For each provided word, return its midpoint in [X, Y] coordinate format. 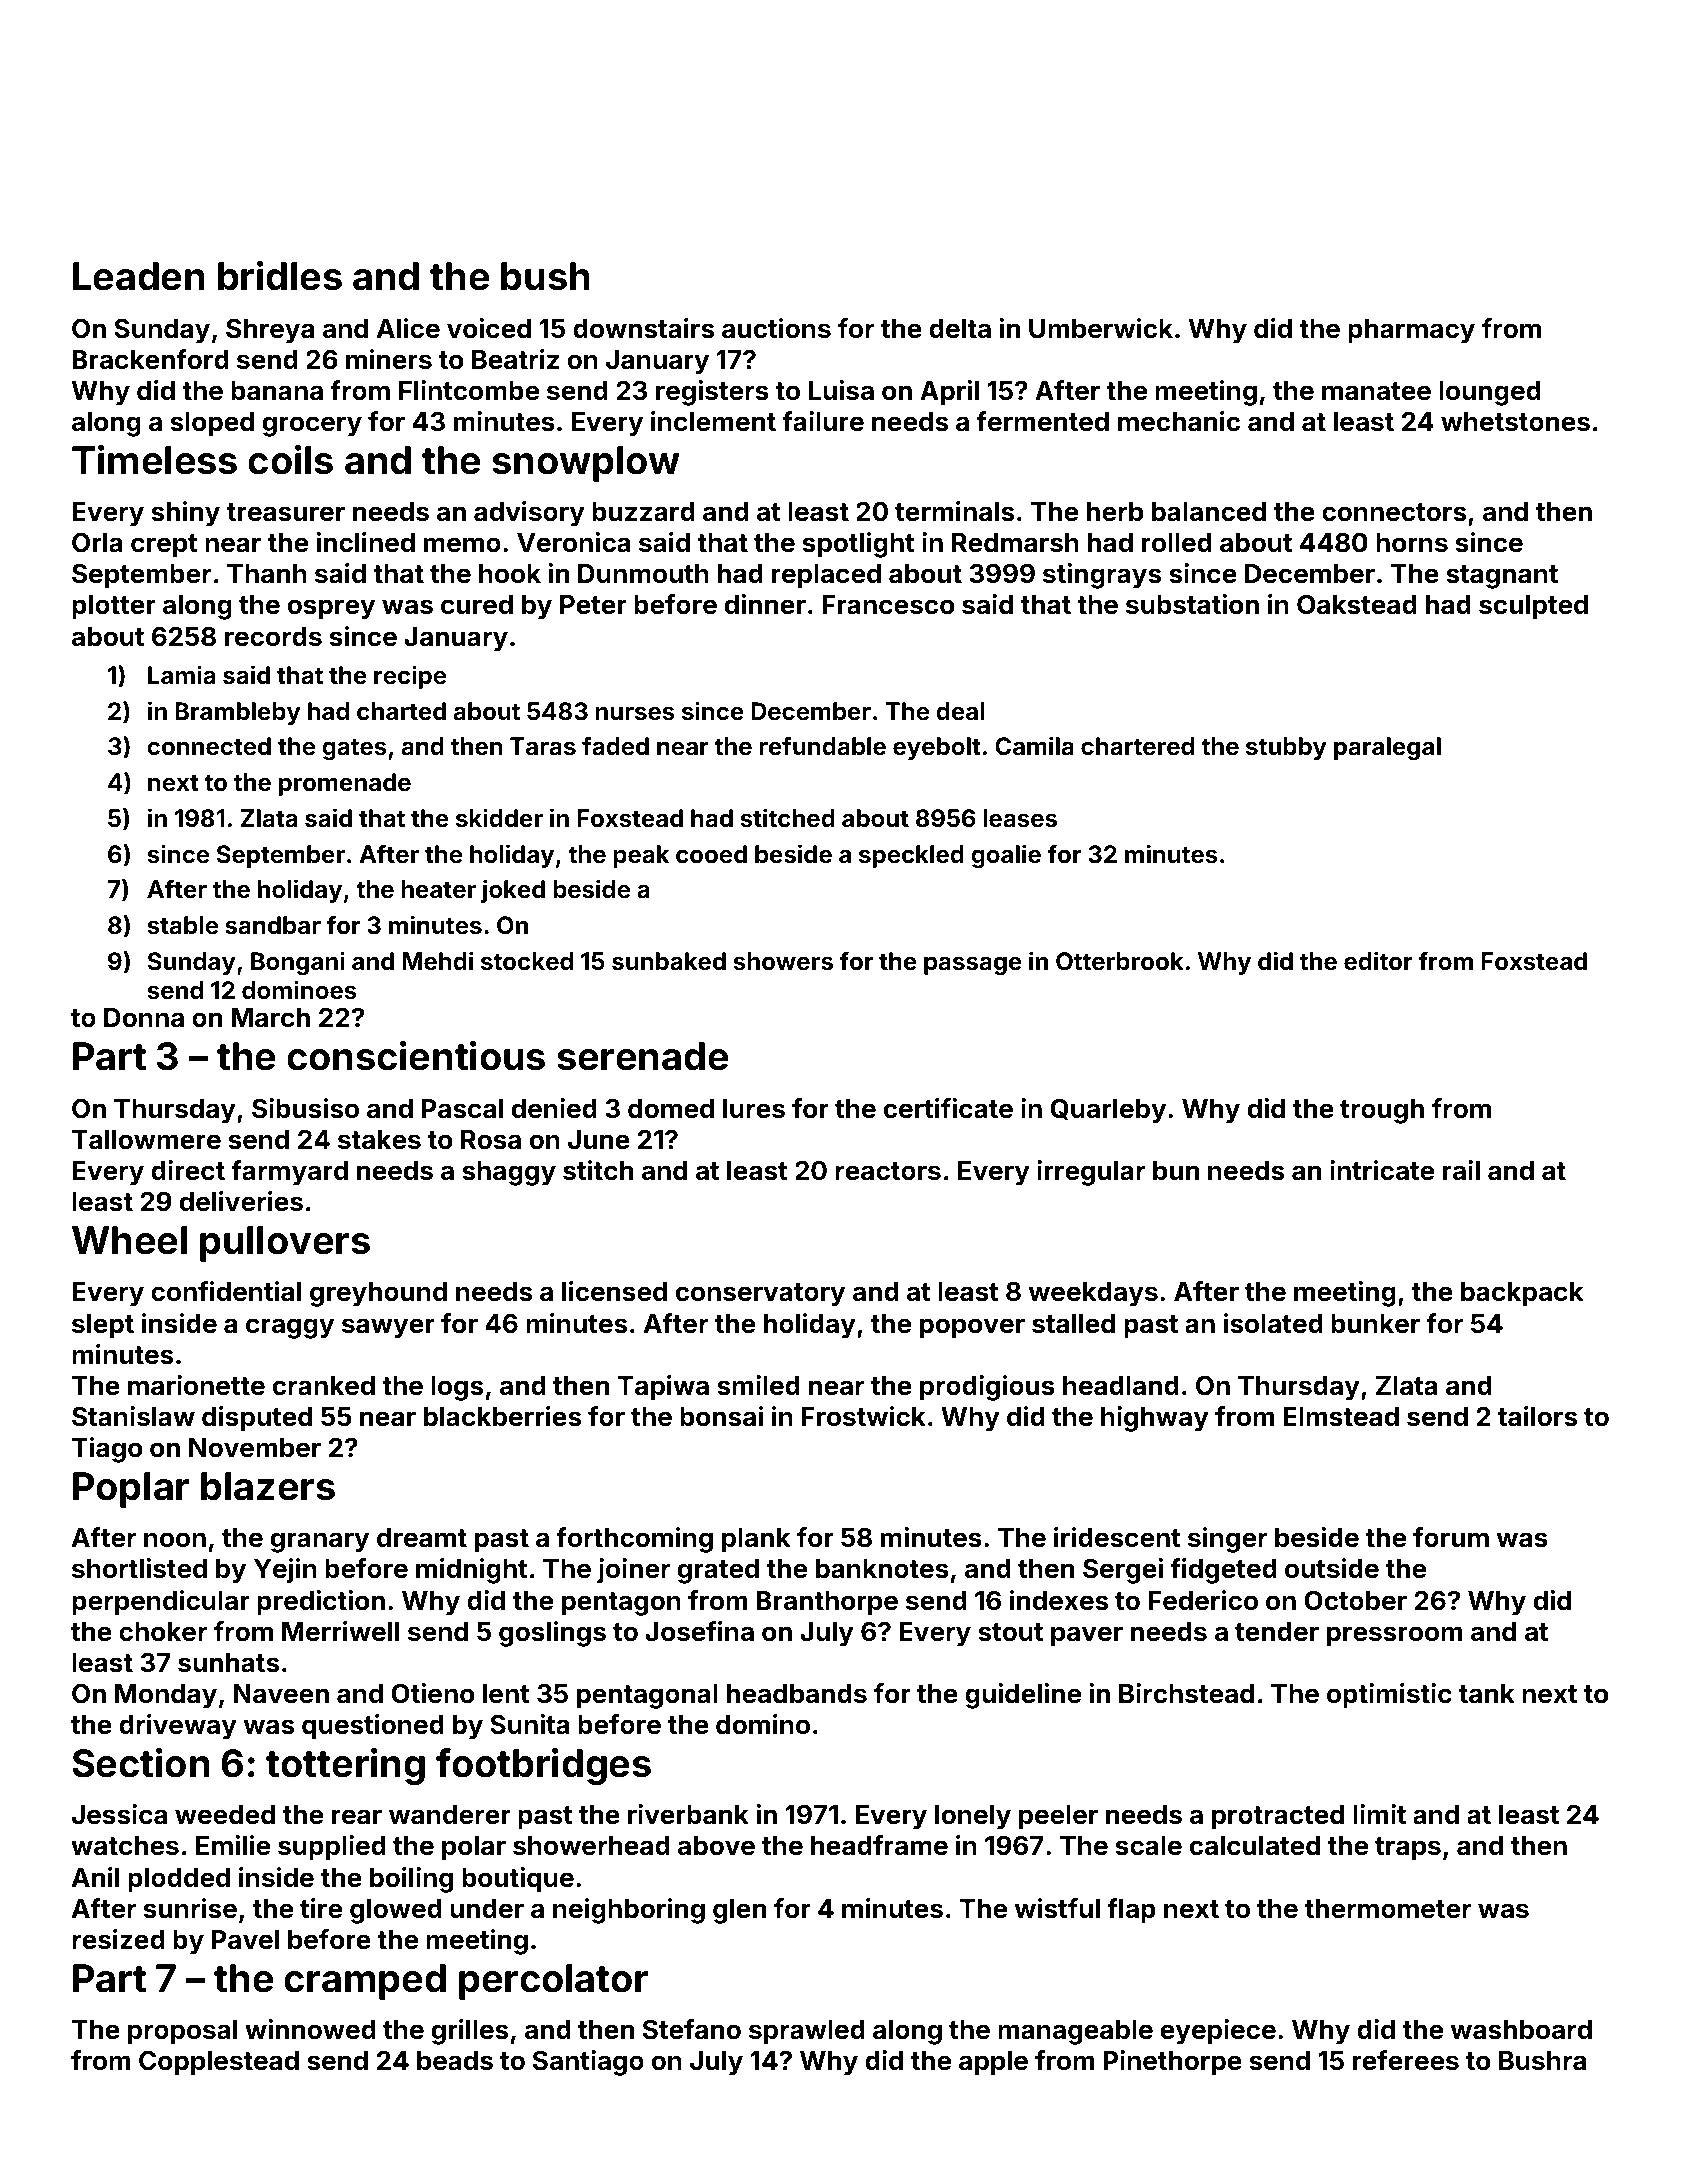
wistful [1057, 1908]
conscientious [416, 1056]
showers [783, 961]
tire [321, 1908]
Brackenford [150, 359]
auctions [776, 328]
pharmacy [1411, 331]
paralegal [1387, 748]
